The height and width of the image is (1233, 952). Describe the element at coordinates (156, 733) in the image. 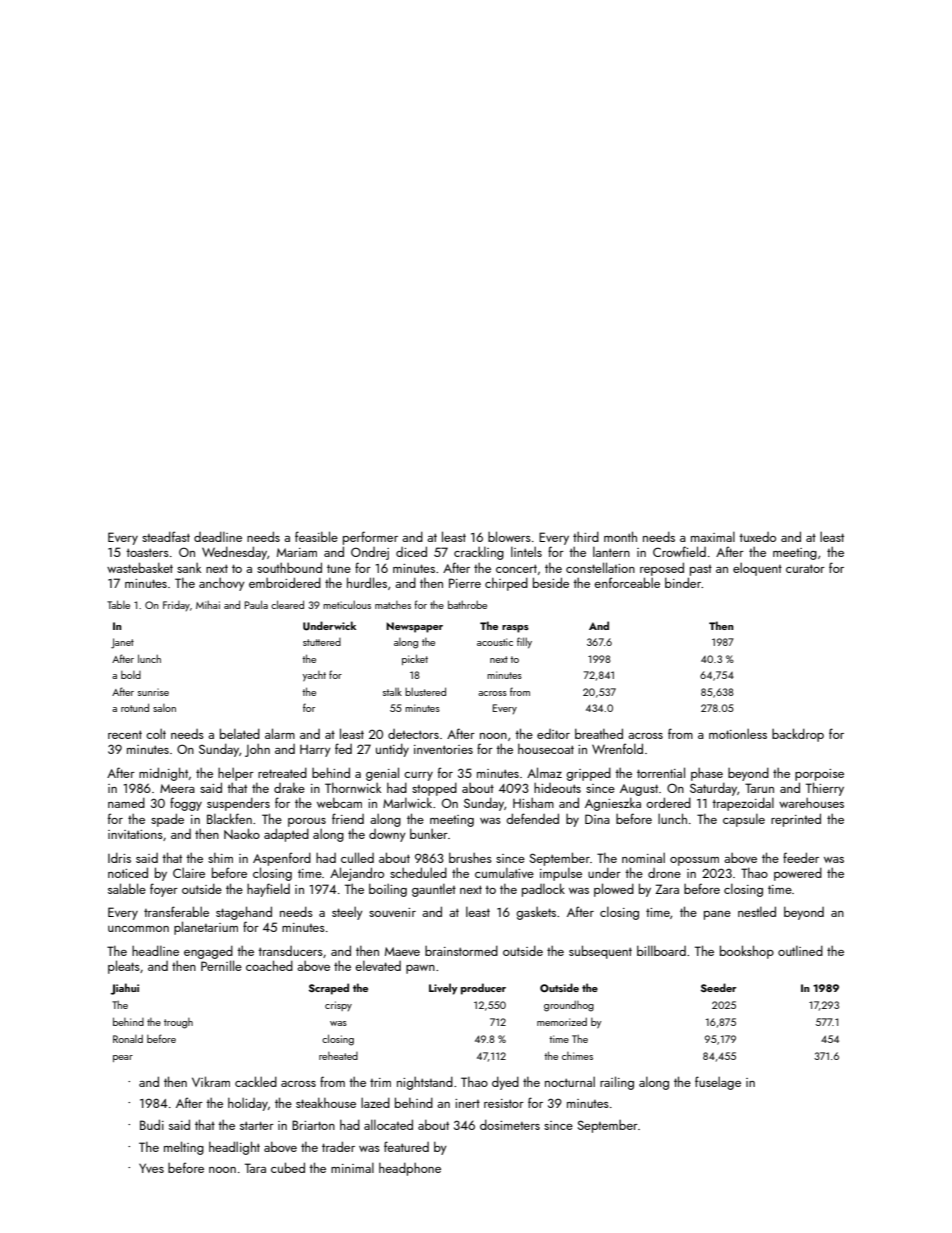

I see `colt` at that location.
